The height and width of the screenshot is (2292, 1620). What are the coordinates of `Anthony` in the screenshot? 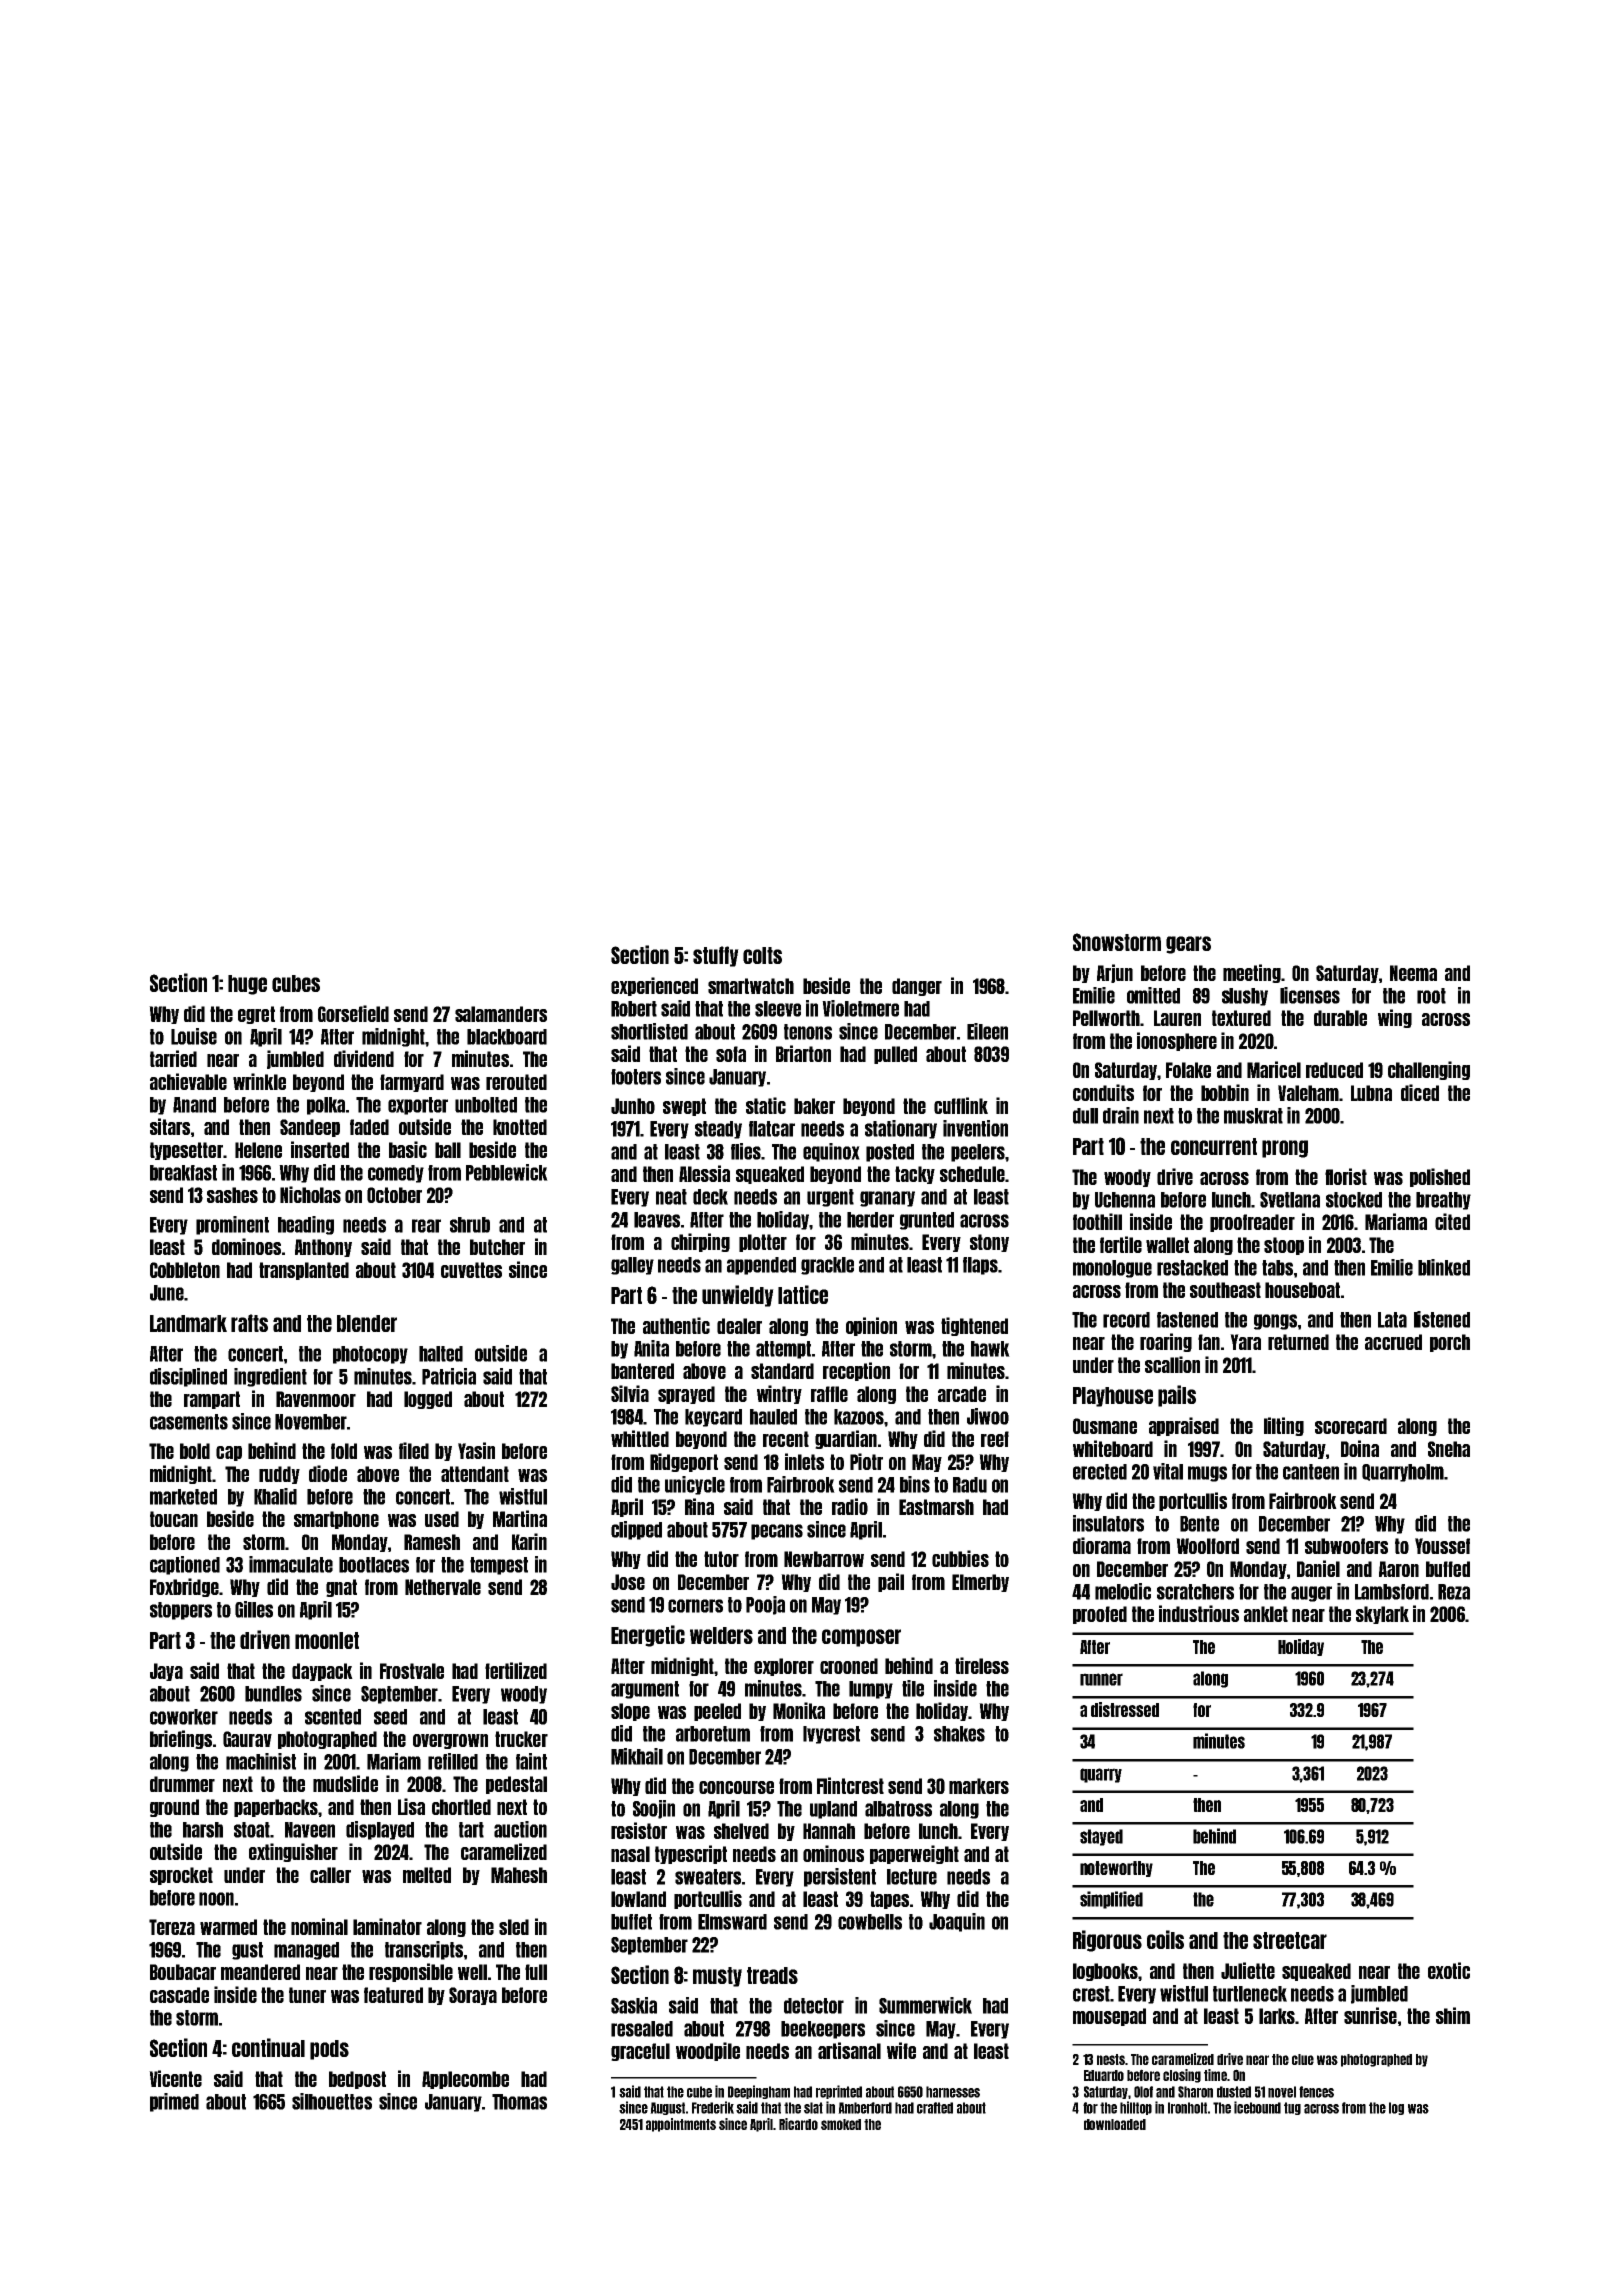 It's located at (323, 1248).
